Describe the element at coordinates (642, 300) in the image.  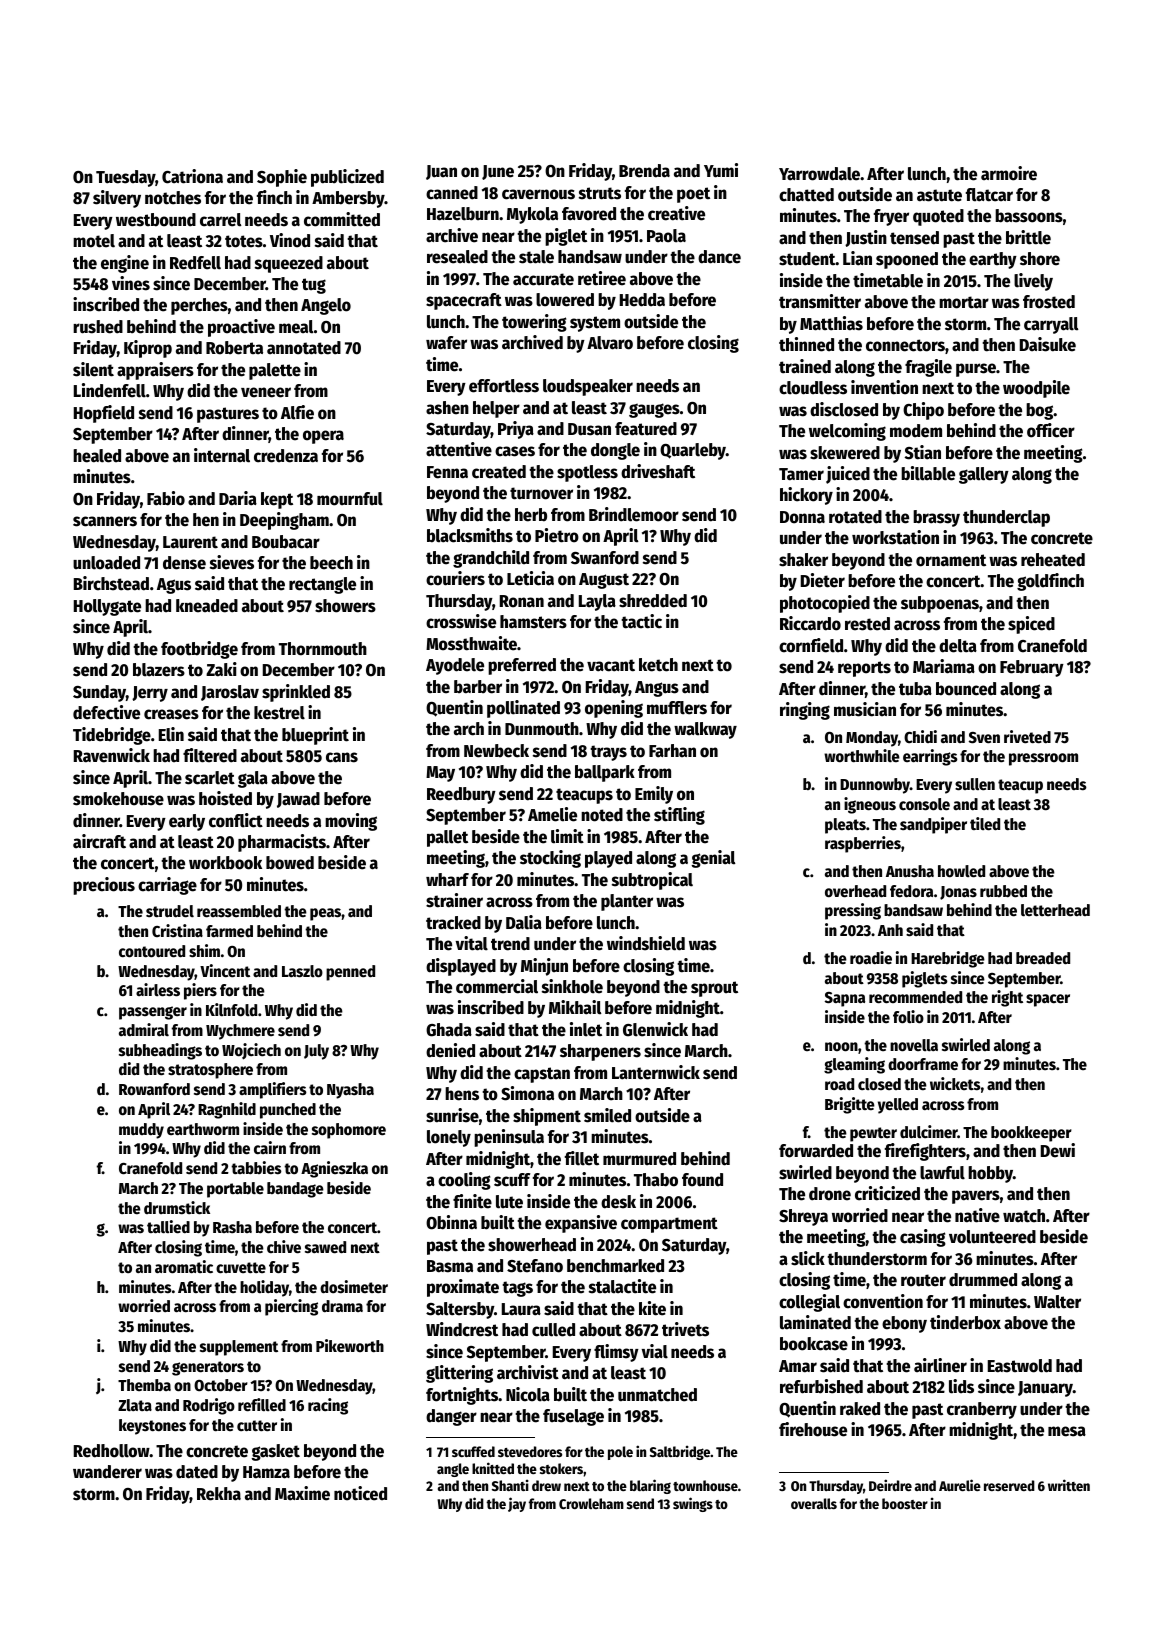
I see `Hedda` at that location.
